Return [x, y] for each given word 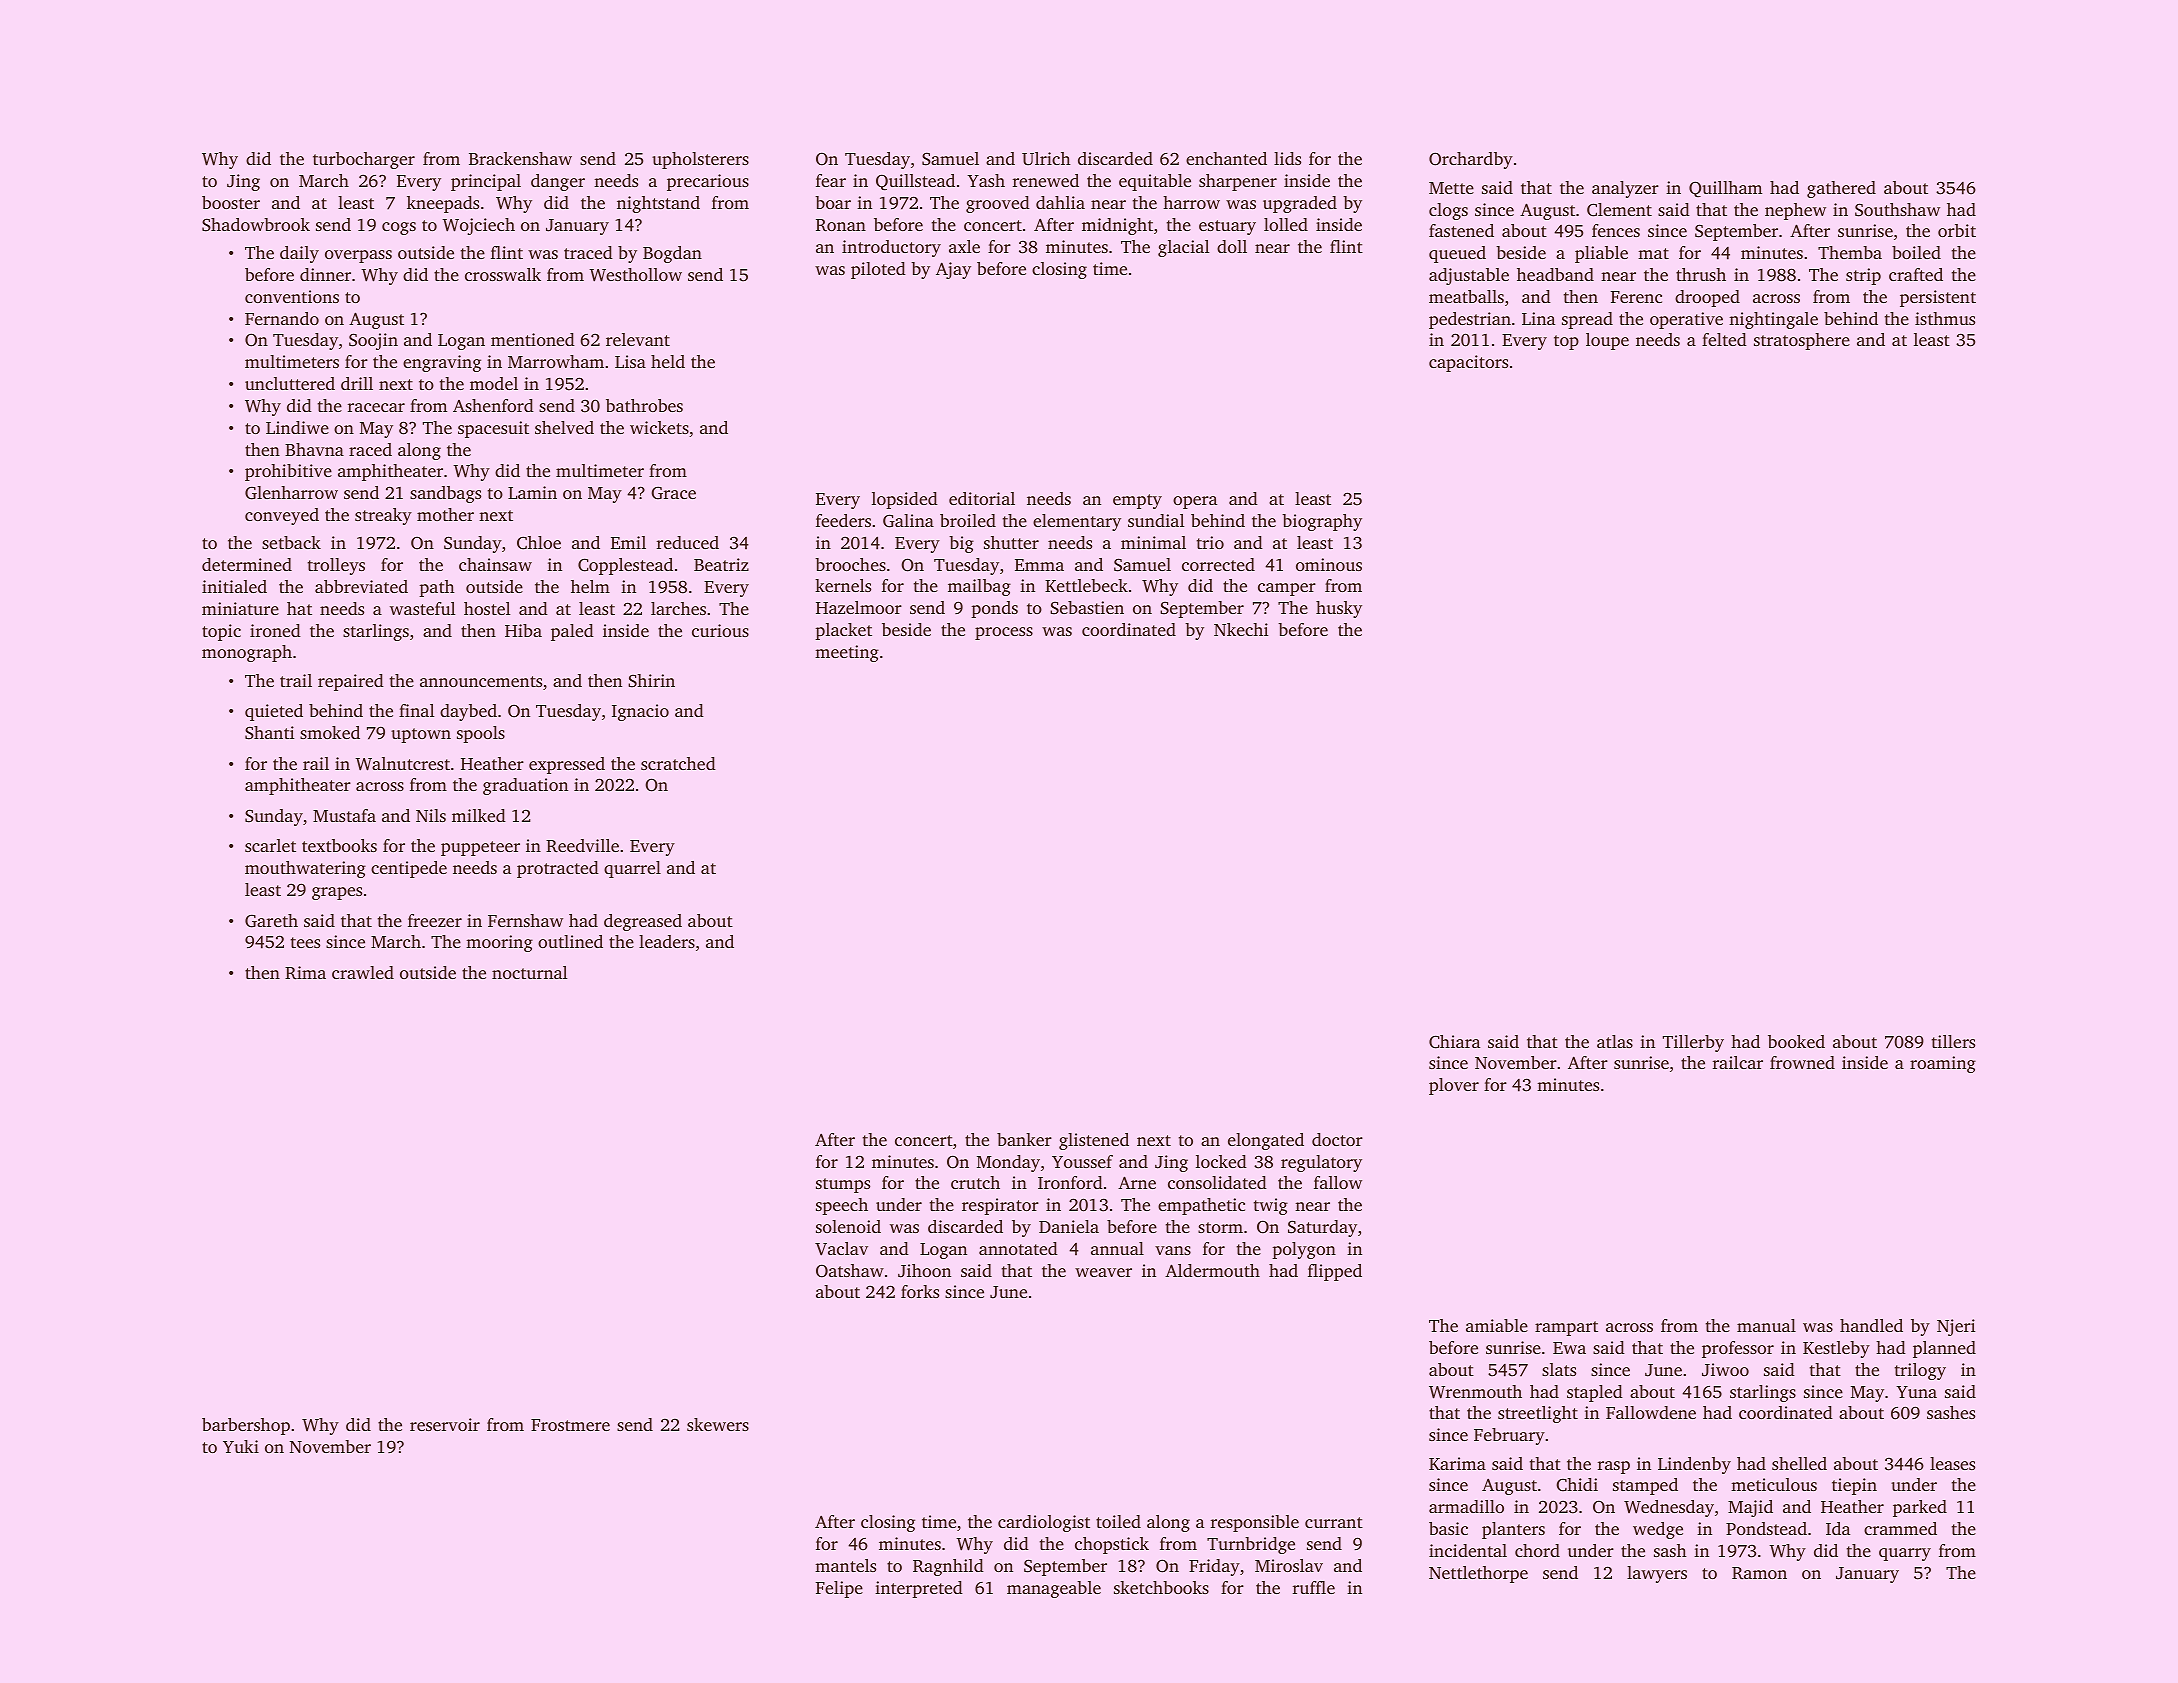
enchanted [1226, 158]
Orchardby [1471, 160]
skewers [718, 1424]
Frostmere [570, 1425]
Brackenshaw [520, 158]
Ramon [1759, 1573]
